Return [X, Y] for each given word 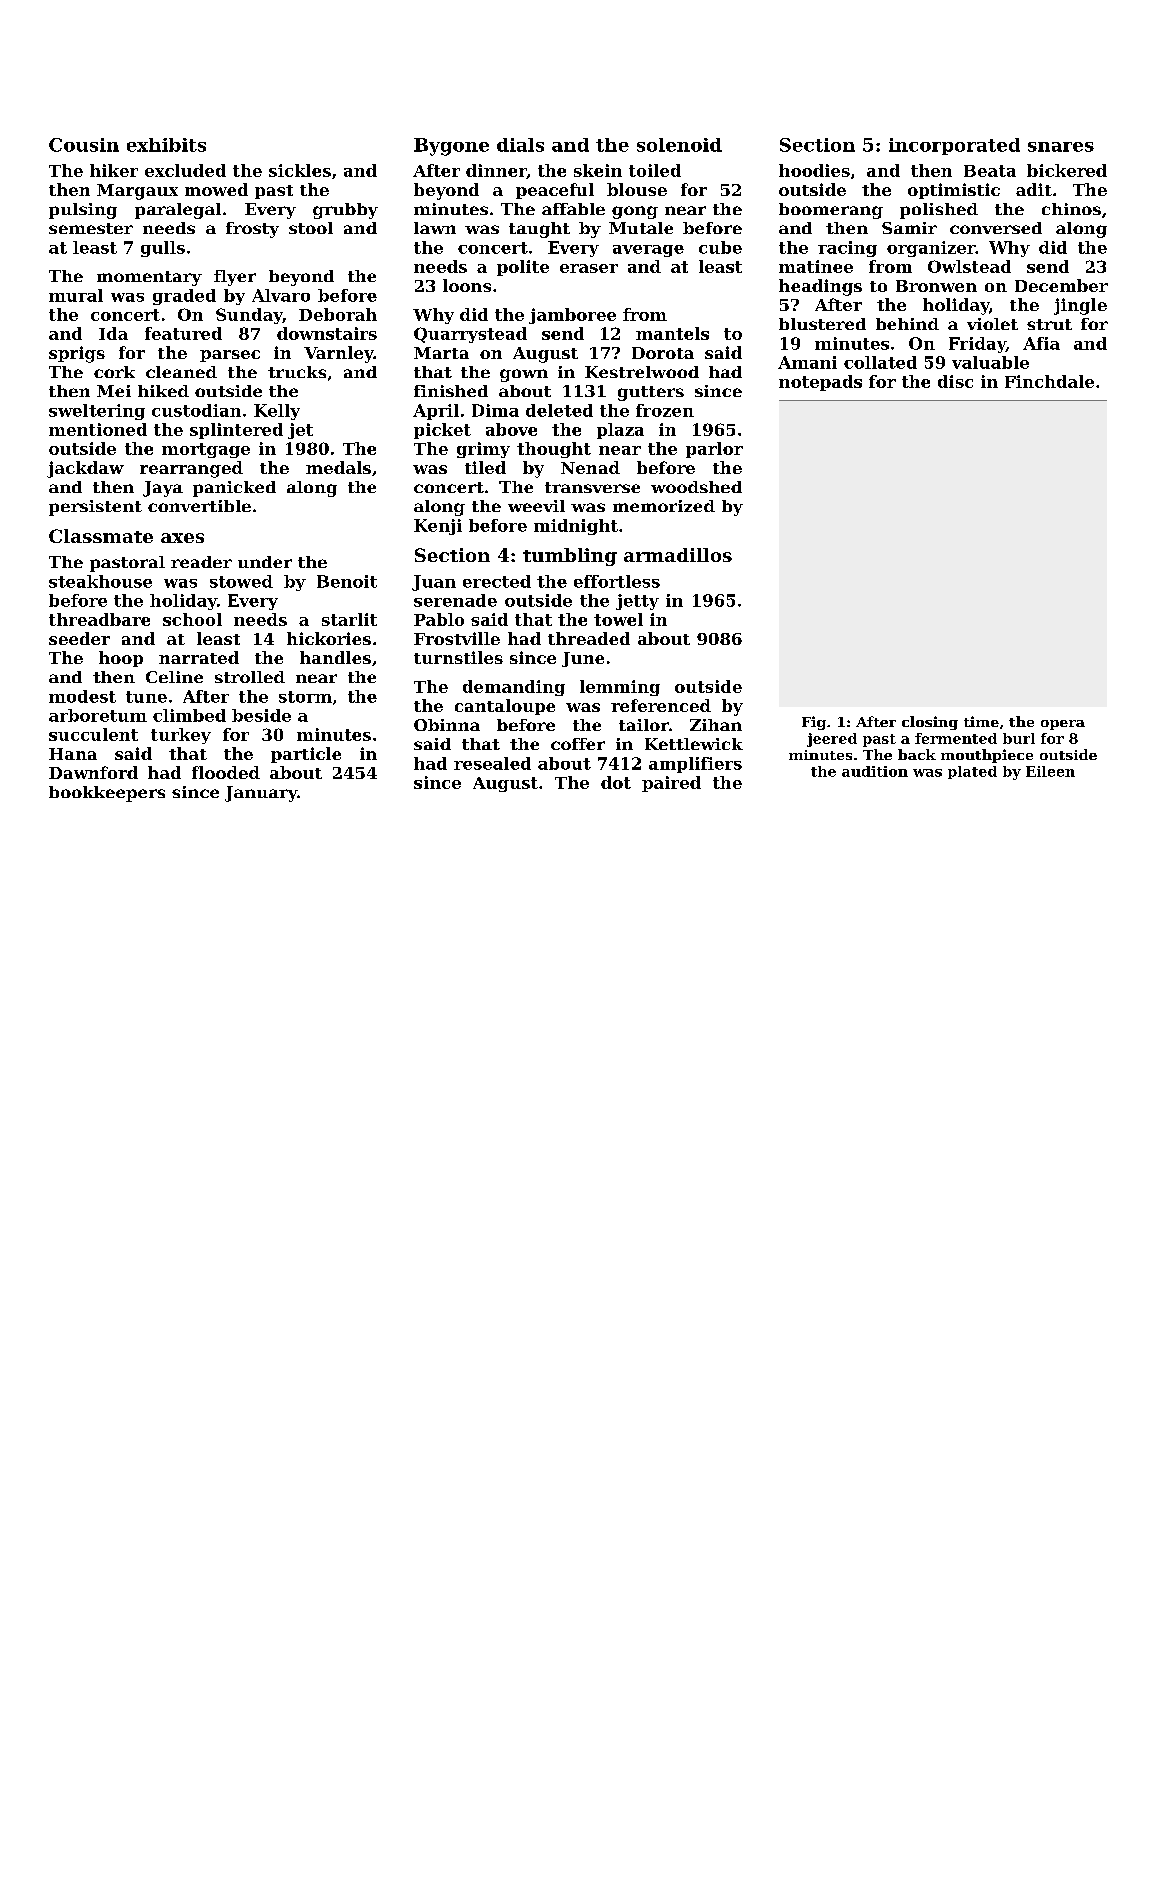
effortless [617, 581]
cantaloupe [505, 707]
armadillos [678, 555]
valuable [990, 362]
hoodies [814, 170]
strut [1049, 324]
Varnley [338, 354]
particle [306, 755]
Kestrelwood [642, 372]
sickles [300, 170]
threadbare [99, 619]
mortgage [206, 450]
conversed [996, 228]
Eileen [1050, 771]
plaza [620, 431]
